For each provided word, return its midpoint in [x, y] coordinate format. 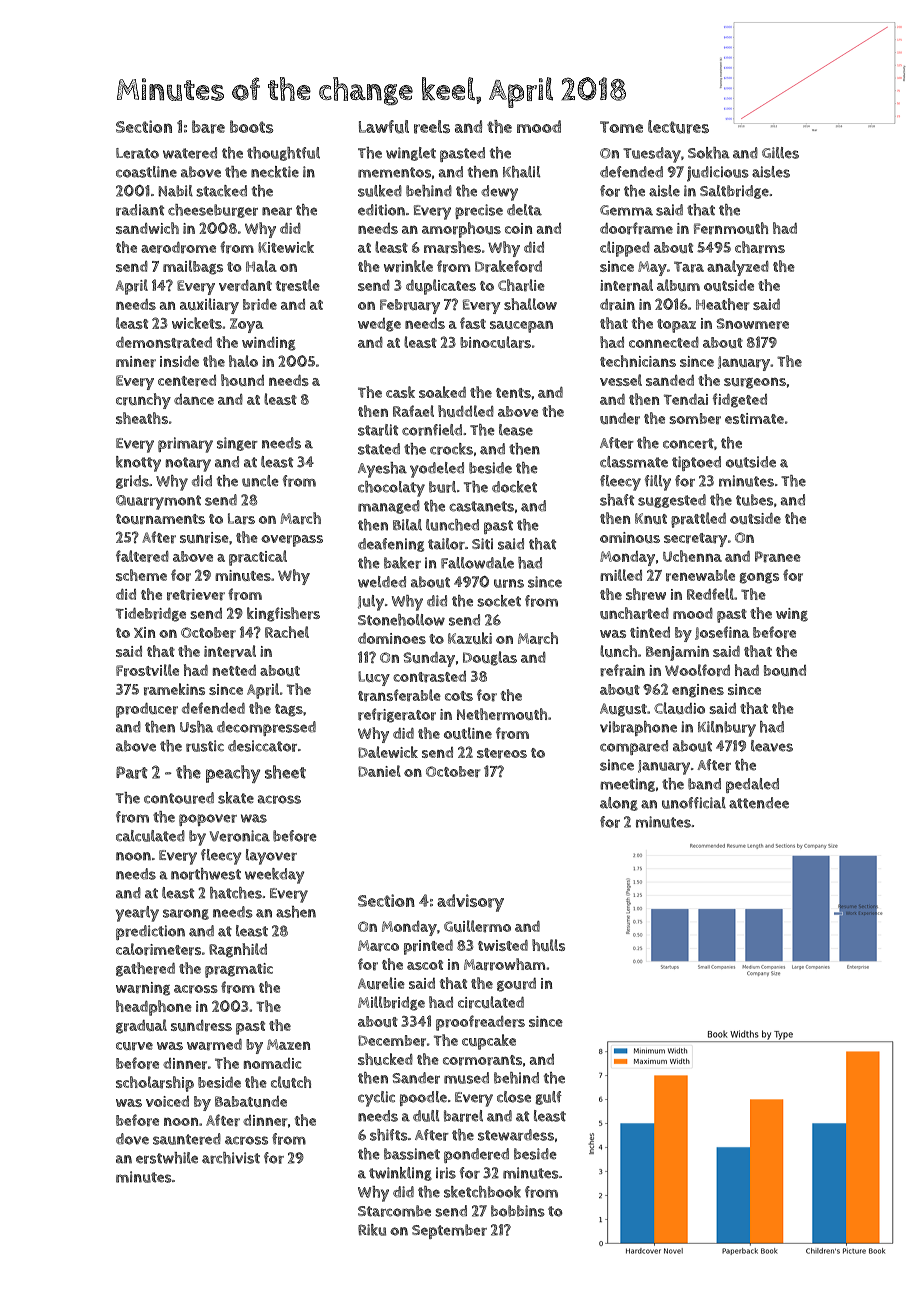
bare [208, 127]
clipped [625, 249]
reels [432, 127]
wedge [379, 325]
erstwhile [167, 1158]
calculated [150, 836]
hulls [548, 945]
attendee [759, 803]
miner [136, 362]
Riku [372, 1230]
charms [760, 247]
